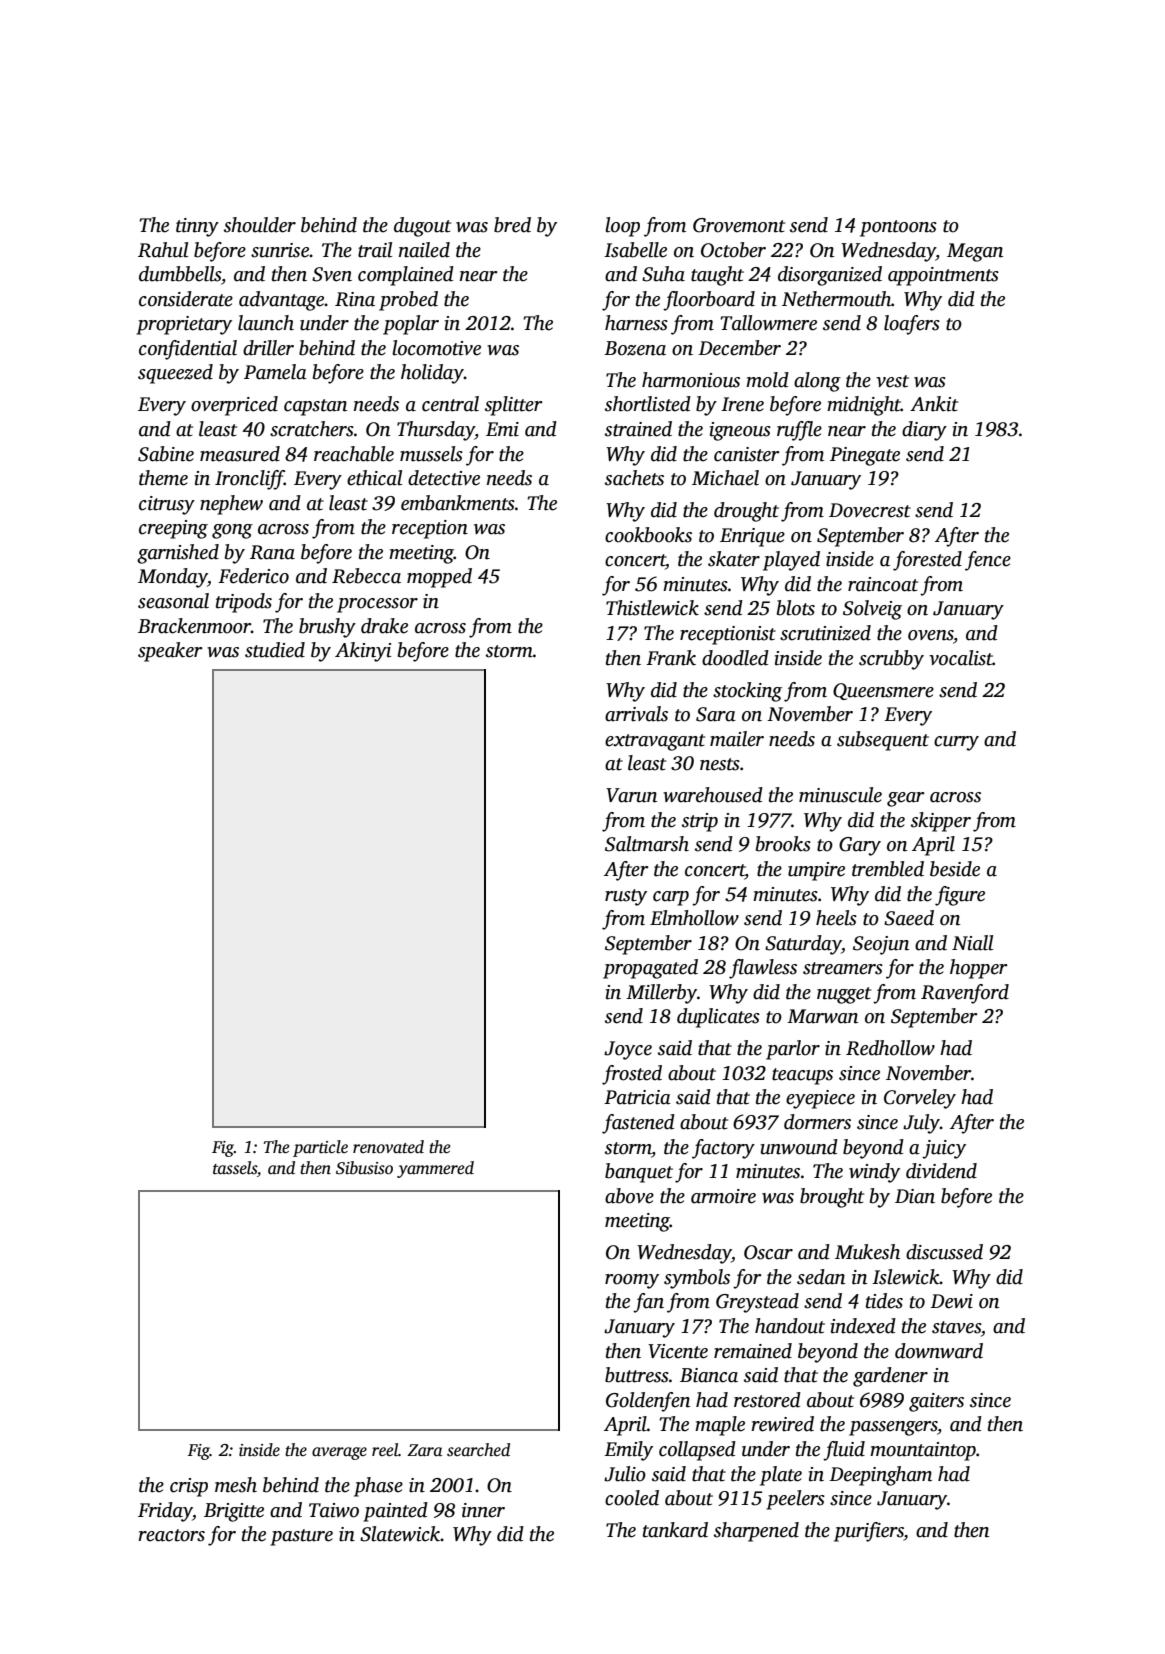 The width and height of the screenshot is (1165, 1654). I want to click on Frank, so click(671, 658).
